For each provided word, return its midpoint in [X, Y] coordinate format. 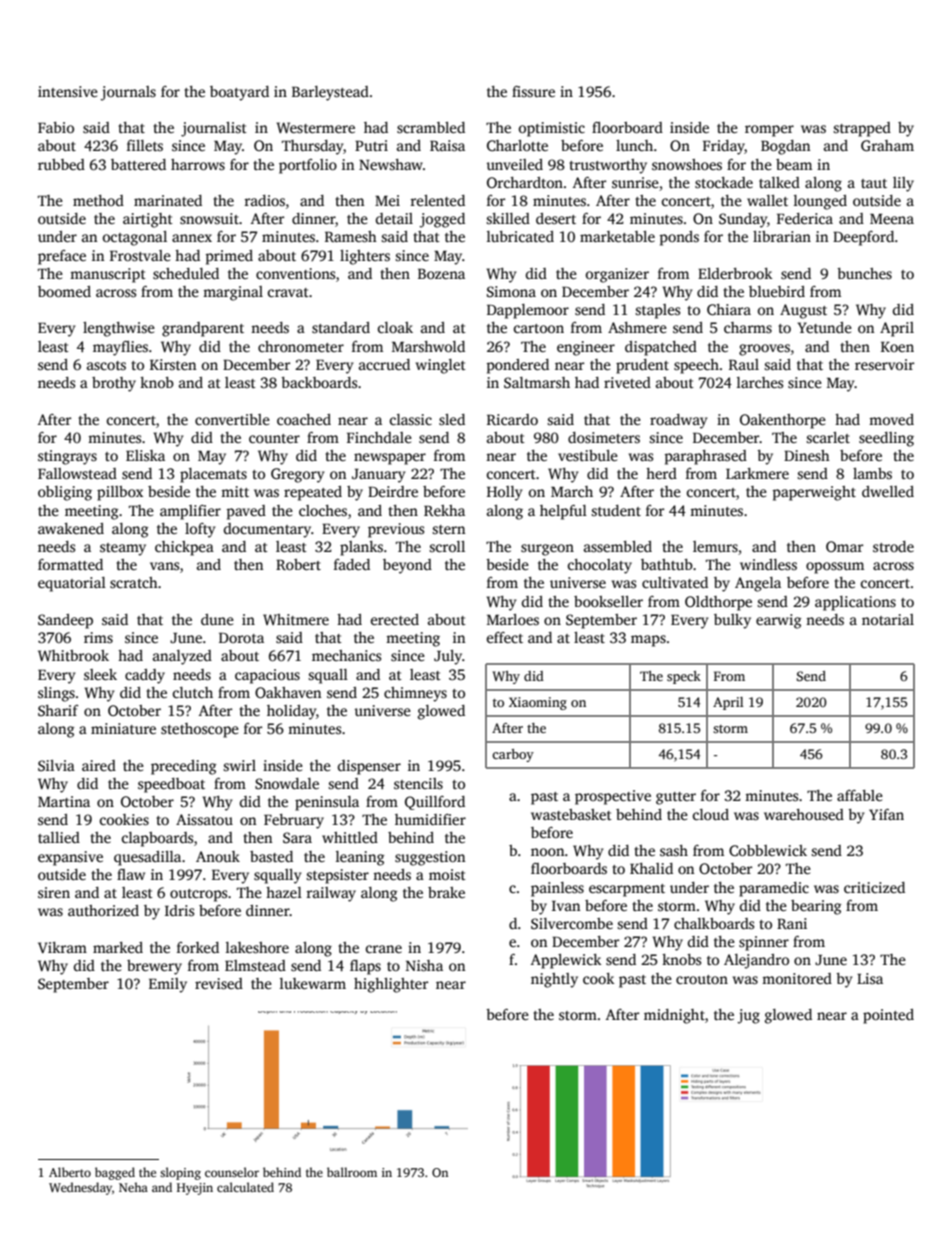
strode [893, 546]
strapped [862, 129]
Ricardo [512, 419]
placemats [213, 475]
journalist [214, 129]
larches [760, 382]
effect [505, 637]
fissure [533, 91]
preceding [183, 767]
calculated [245, 1187]
